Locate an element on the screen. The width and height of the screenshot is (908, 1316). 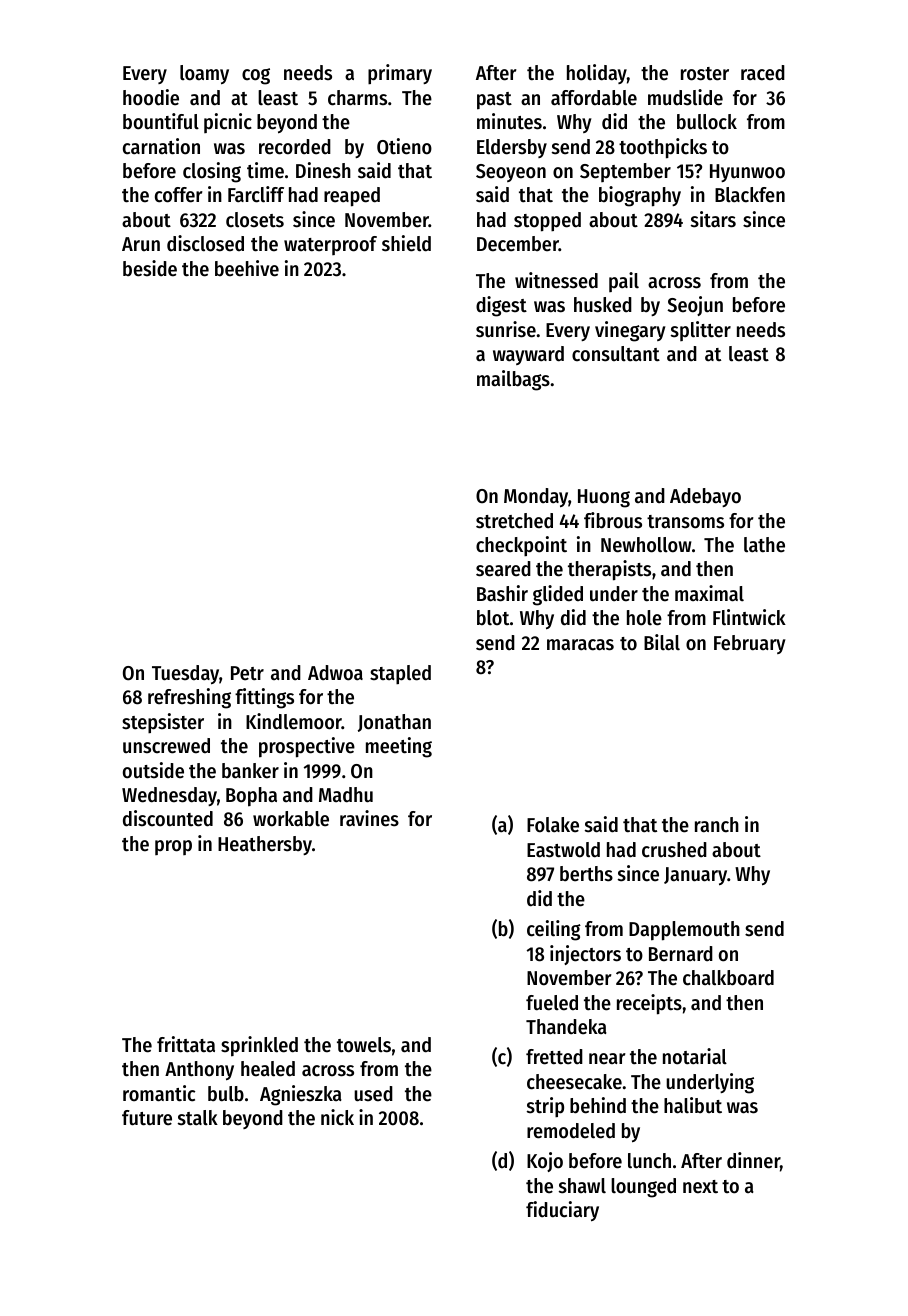
pail is located at coordinates (624, 282).
